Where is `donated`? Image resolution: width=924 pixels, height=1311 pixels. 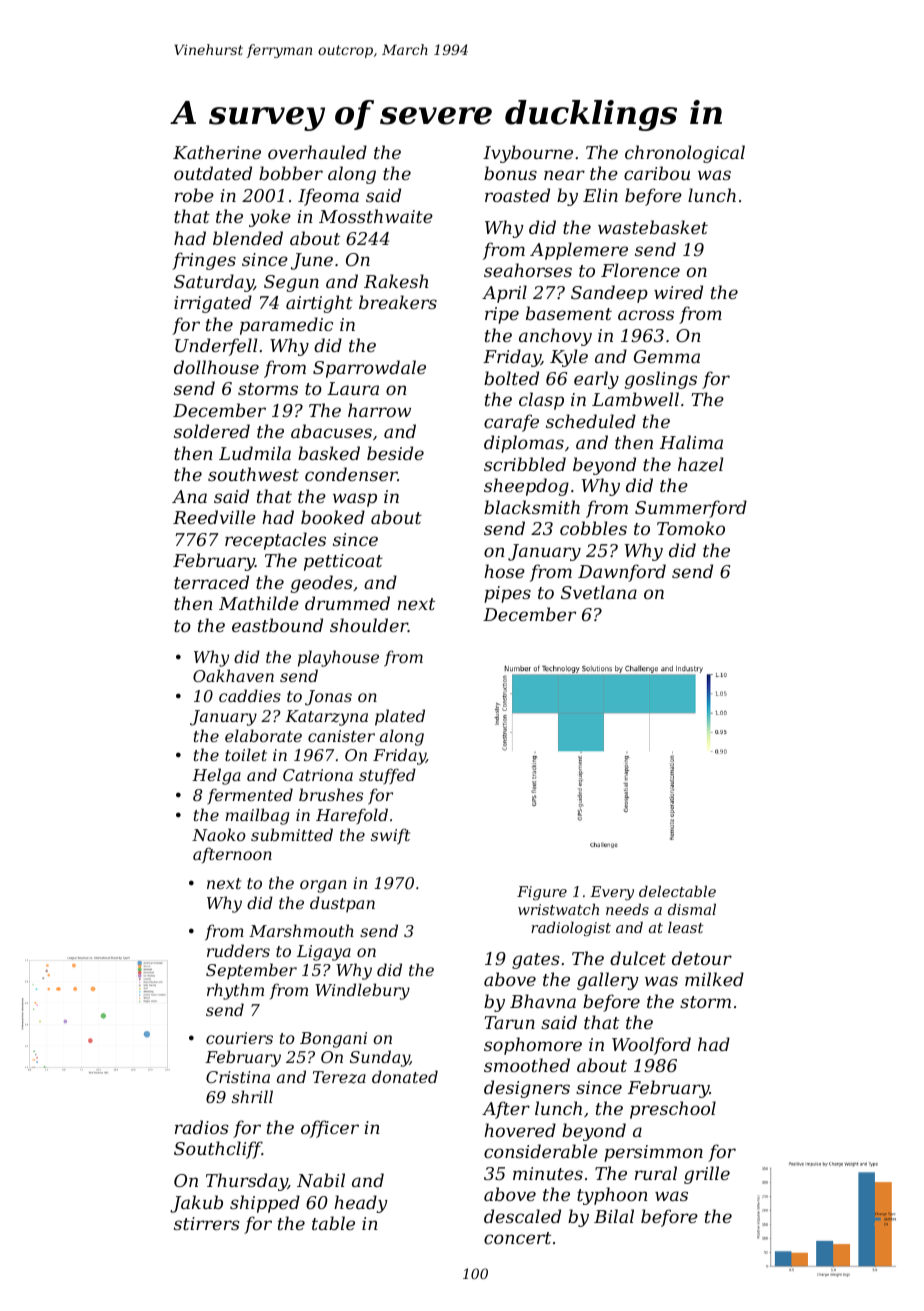
donated is located at coordinates (405, 1076).
